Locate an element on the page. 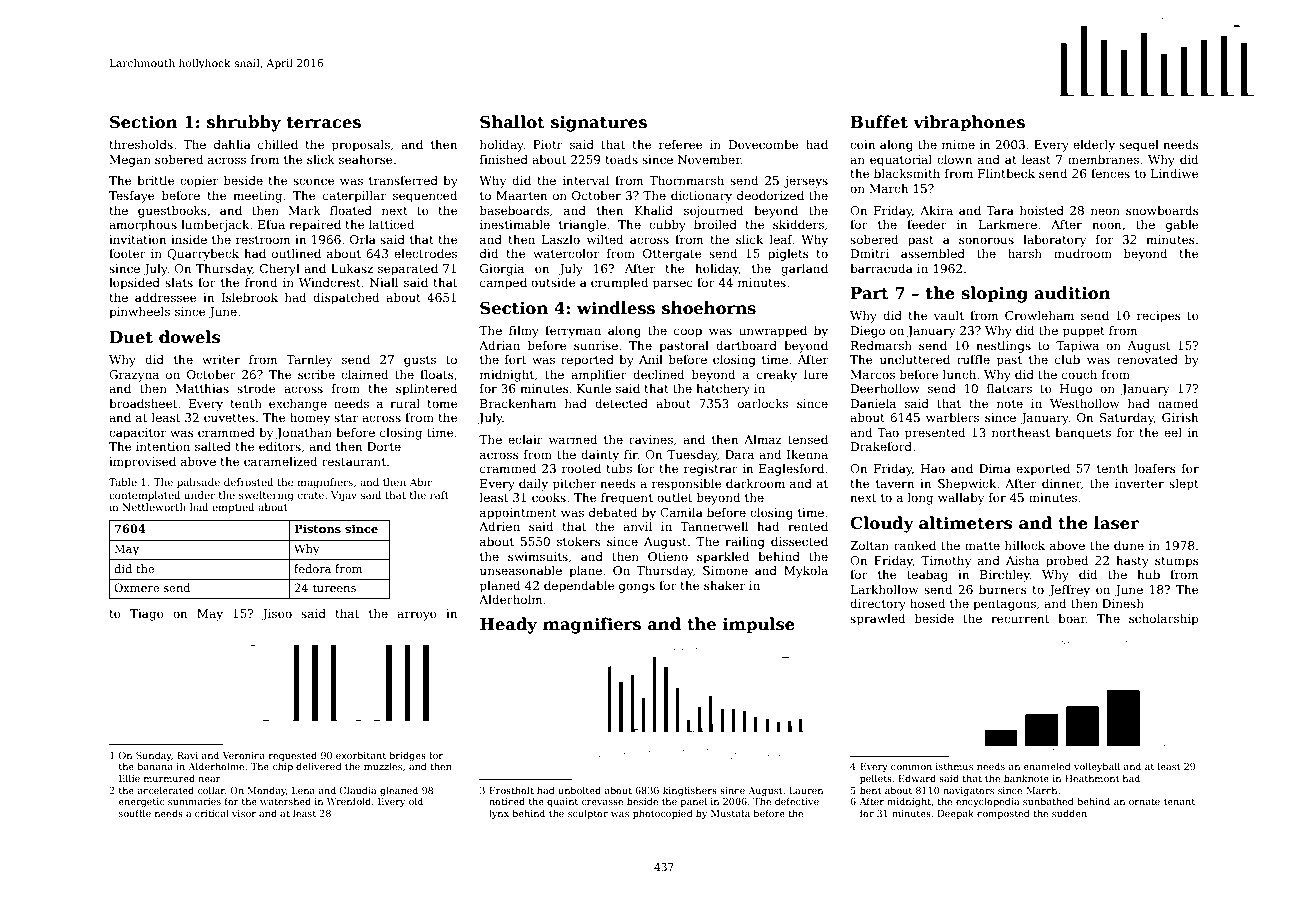  Shallot is located at coordinates (512, 122).
